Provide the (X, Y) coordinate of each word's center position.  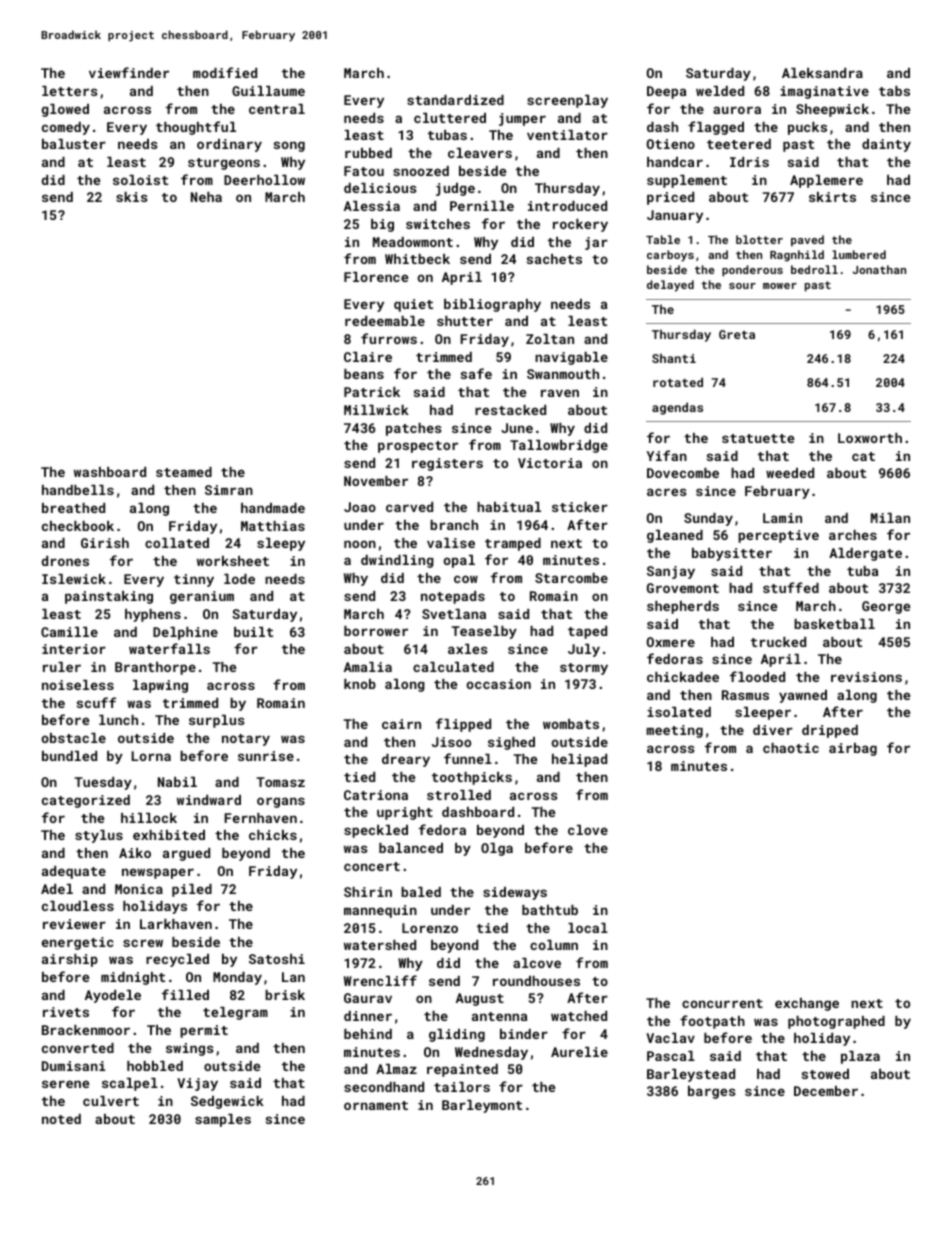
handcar (675, 162)
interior (74, 649)
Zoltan (550, 339)
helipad (579, 760)
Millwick (376, 410)
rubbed (368, 153)
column (554, 945)
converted (78, 1048)
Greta (737, 334)
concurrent (722, 1003)
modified (225, 72)
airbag (853, 749)
